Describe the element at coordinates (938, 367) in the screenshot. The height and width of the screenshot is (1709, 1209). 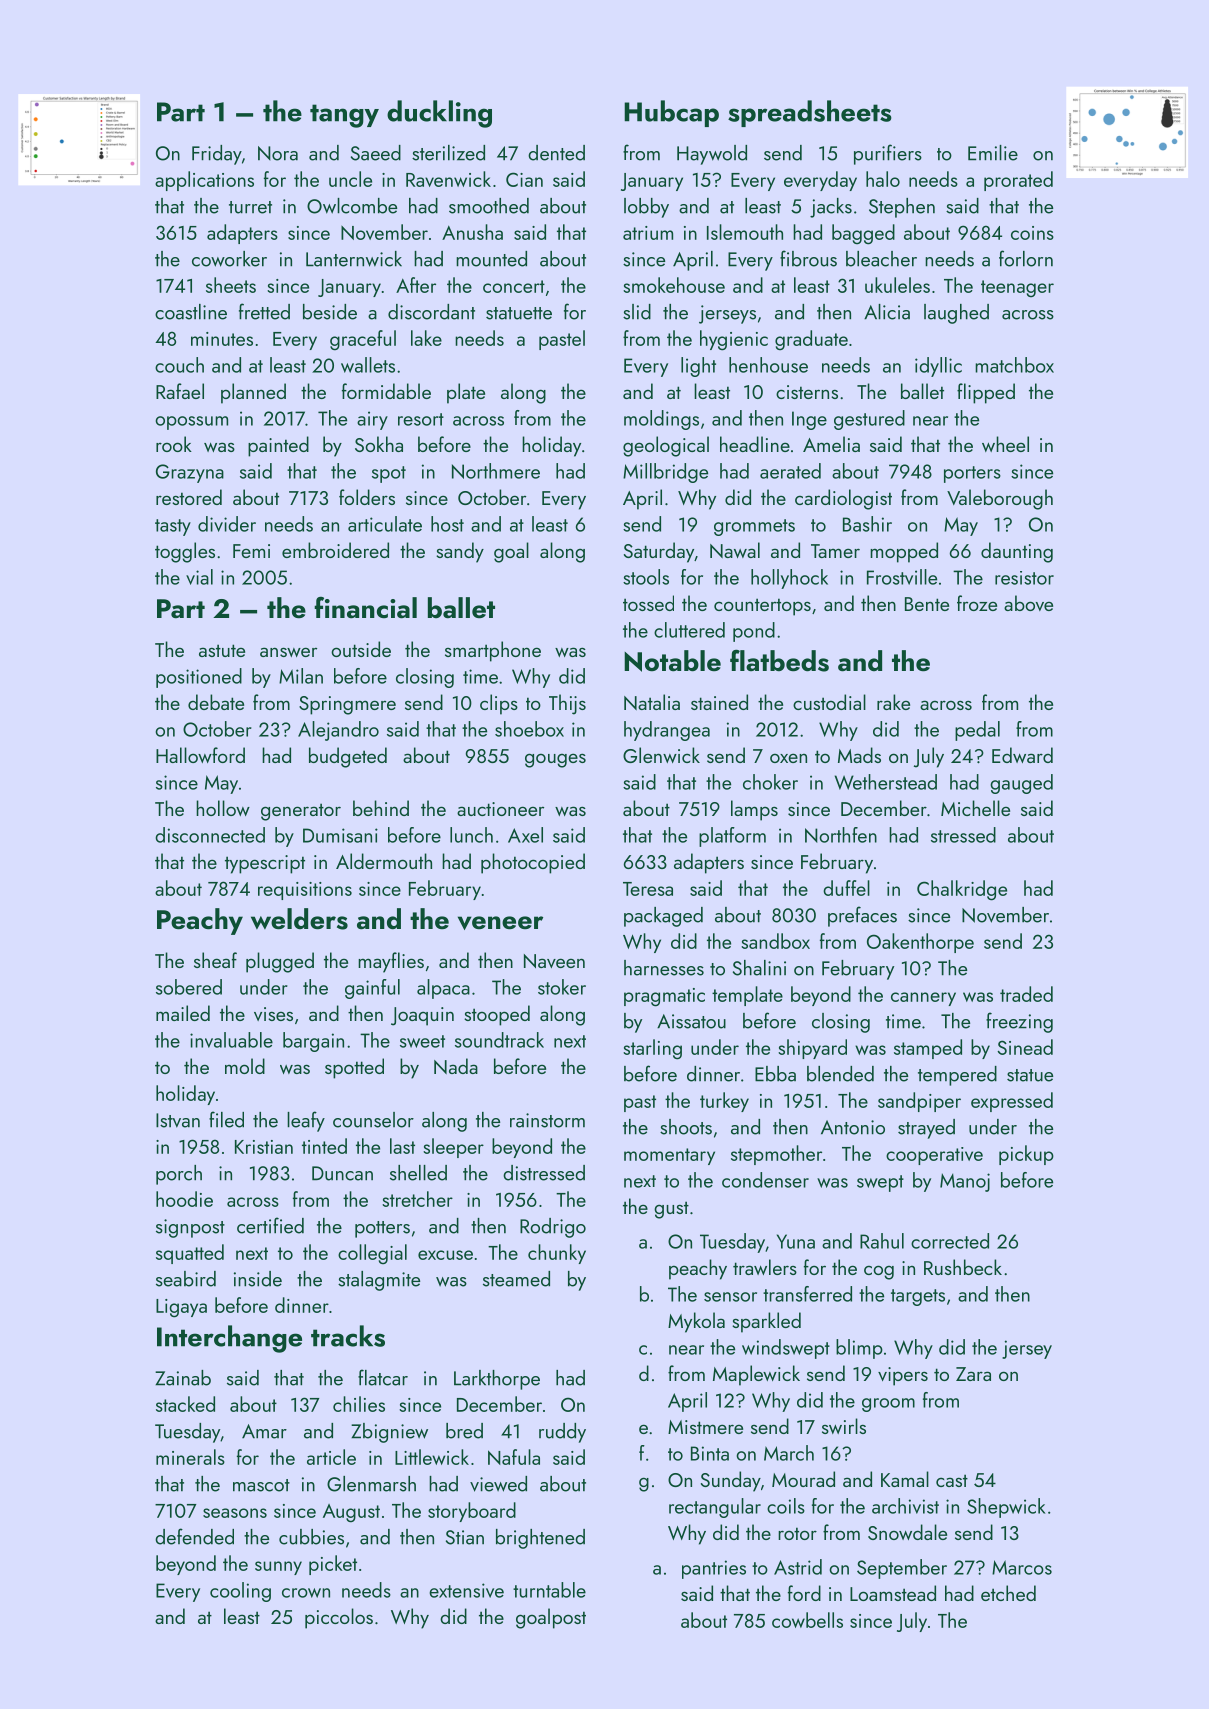
I see `idyllic` at that location.
